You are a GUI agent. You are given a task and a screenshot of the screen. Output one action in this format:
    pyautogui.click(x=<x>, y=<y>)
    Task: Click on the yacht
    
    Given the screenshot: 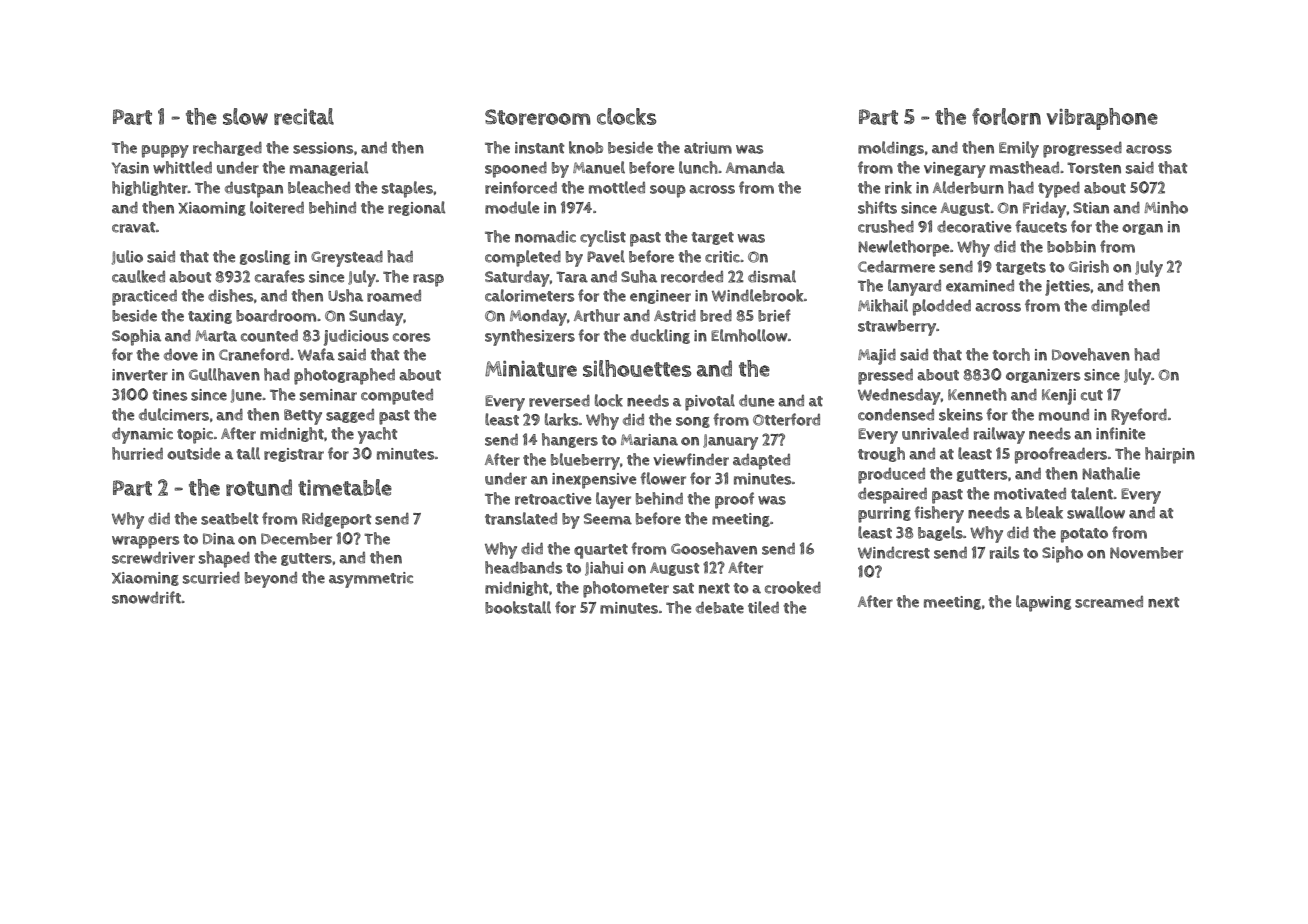 What is the action you would take?
    pyautogui.click(x=377, y=435)
